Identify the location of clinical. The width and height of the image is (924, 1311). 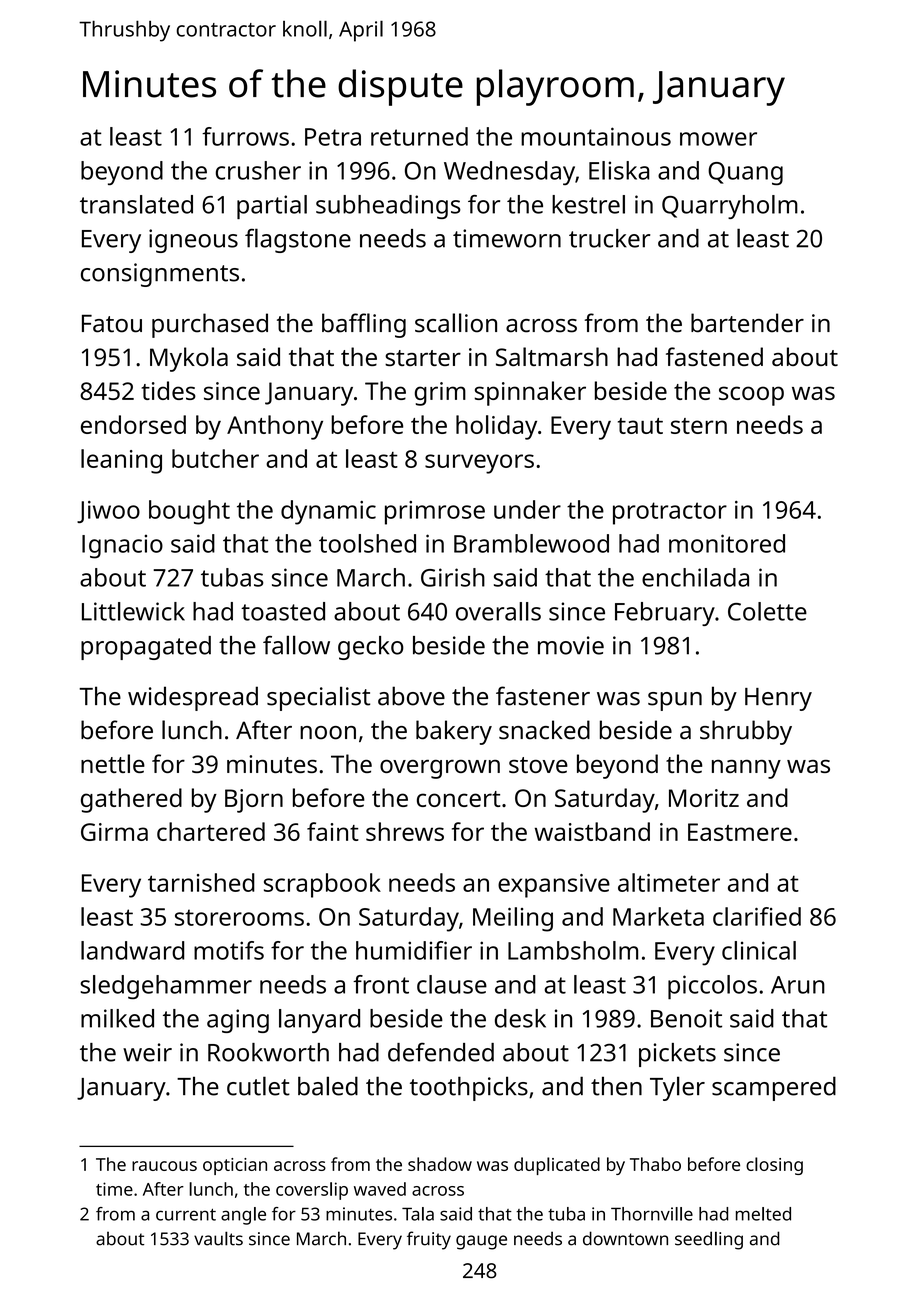
(759, 950).
